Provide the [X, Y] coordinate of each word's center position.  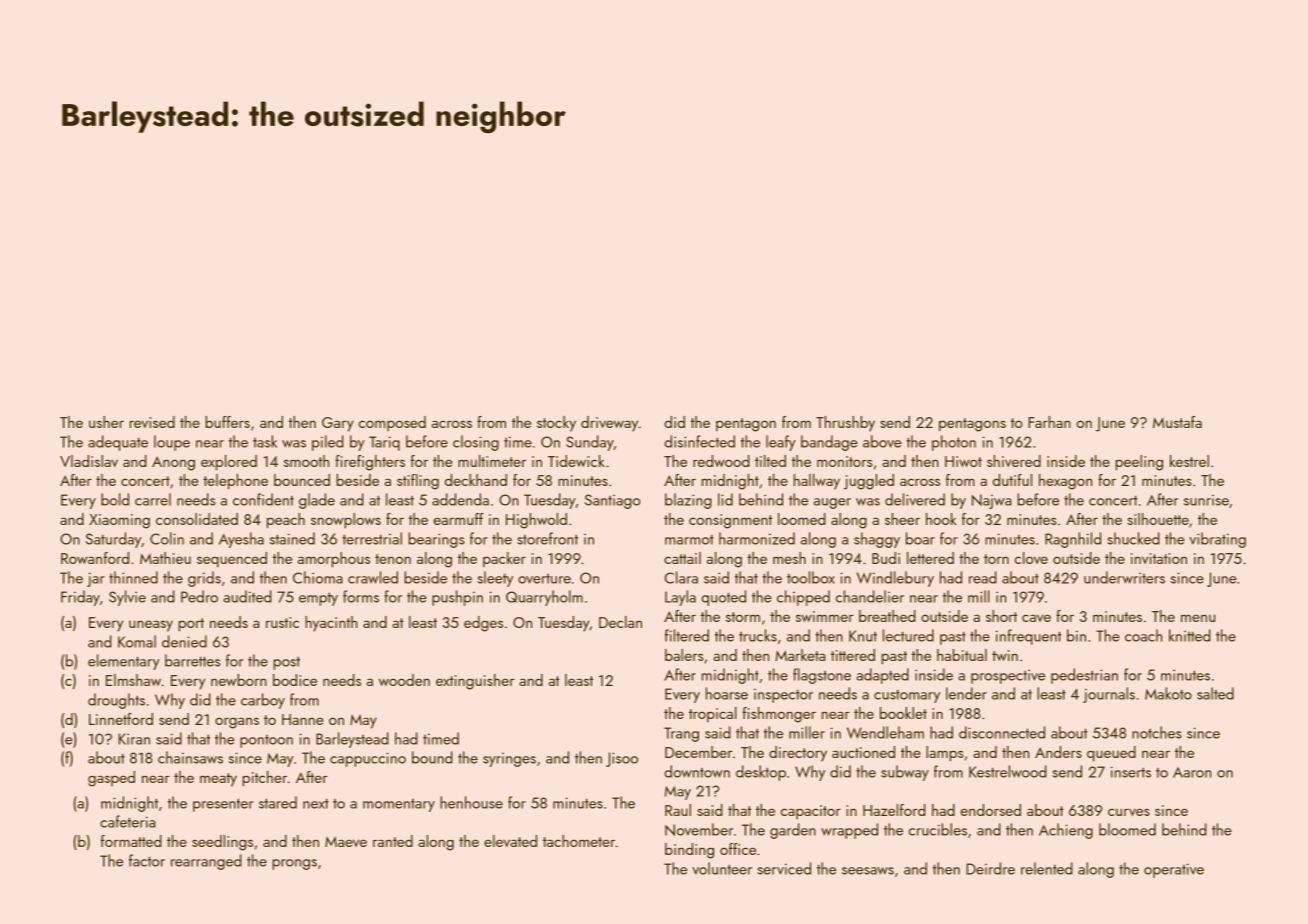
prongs [294, 864]
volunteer [722, 868]
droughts [116, 701]
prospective [1008, 677]
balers [684, 655]
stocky [556, 424]
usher [106, 422]
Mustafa [1177, 422]
